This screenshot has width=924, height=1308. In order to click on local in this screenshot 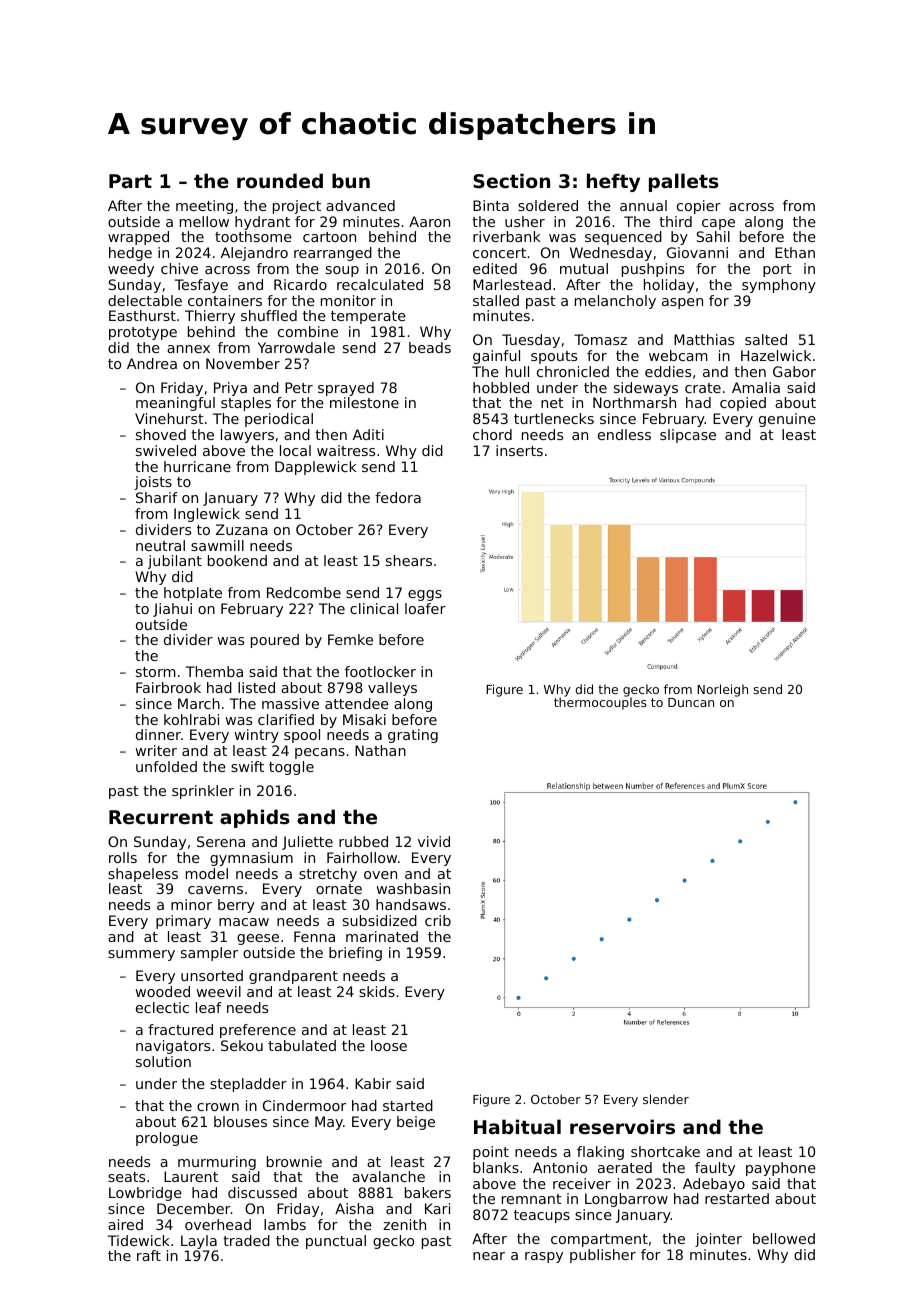, I will do `click(295, 450)`.
